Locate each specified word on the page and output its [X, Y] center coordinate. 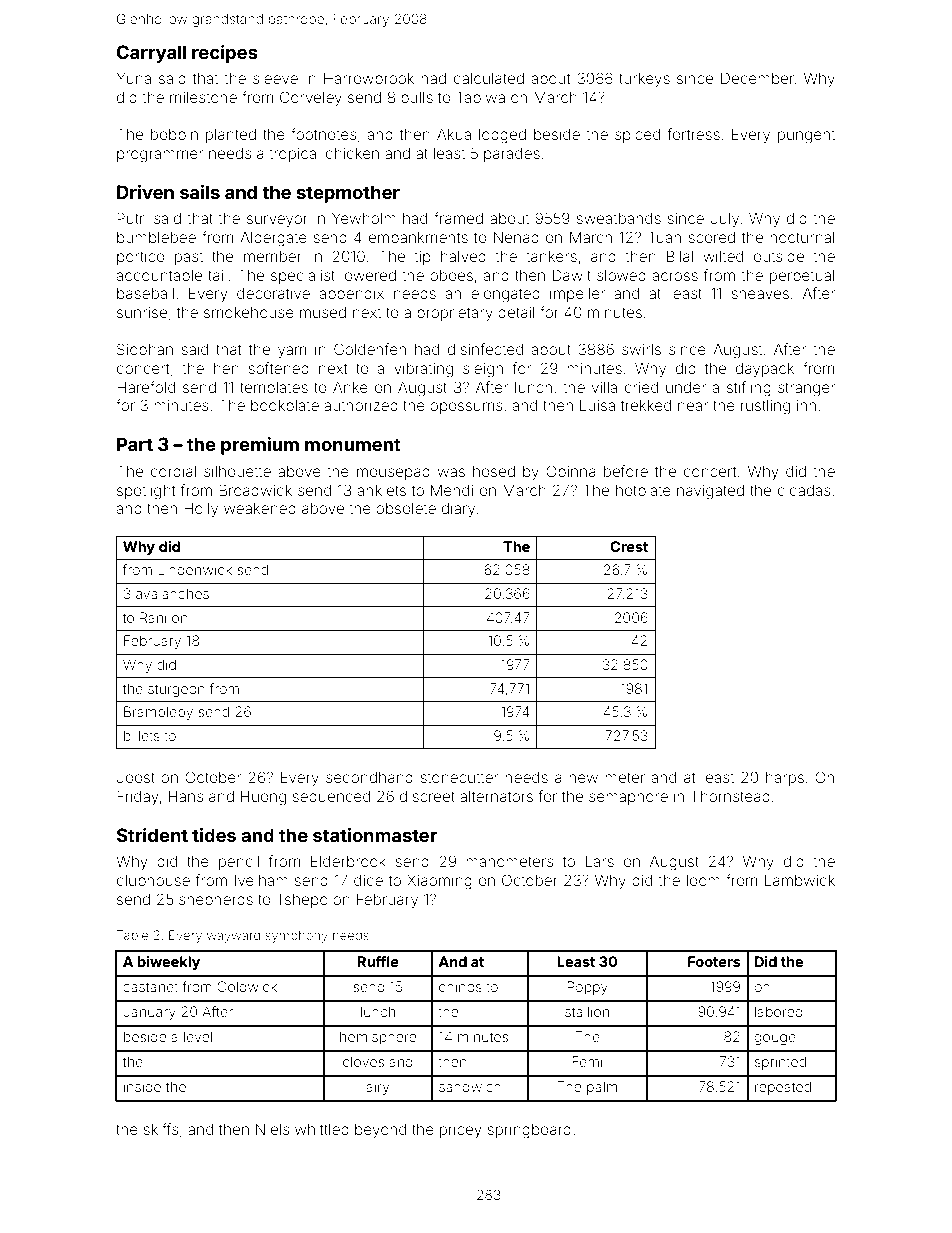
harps [785, 779]
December [757, 78]
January [149, 1013]
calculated [489, 78]
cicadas [804, 490]
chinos [460, 986]
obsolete [406, 508]
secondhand [369, 777]
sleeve [275, 78]
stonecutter [459, 778]
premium [260, 446]
